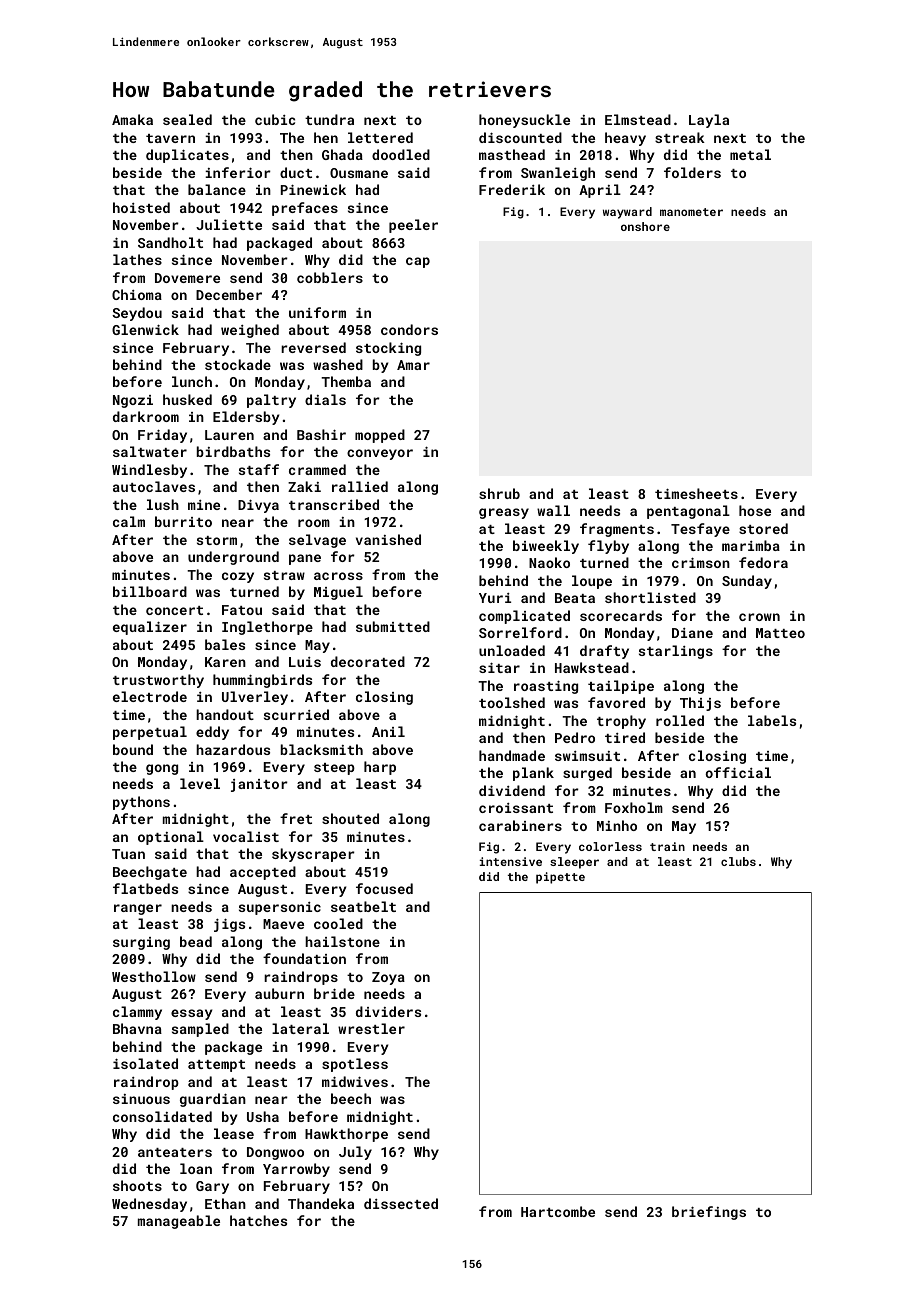 The height and width of the screenshot is (1308, 924). I want to click on manometer, so click(691, 212).
